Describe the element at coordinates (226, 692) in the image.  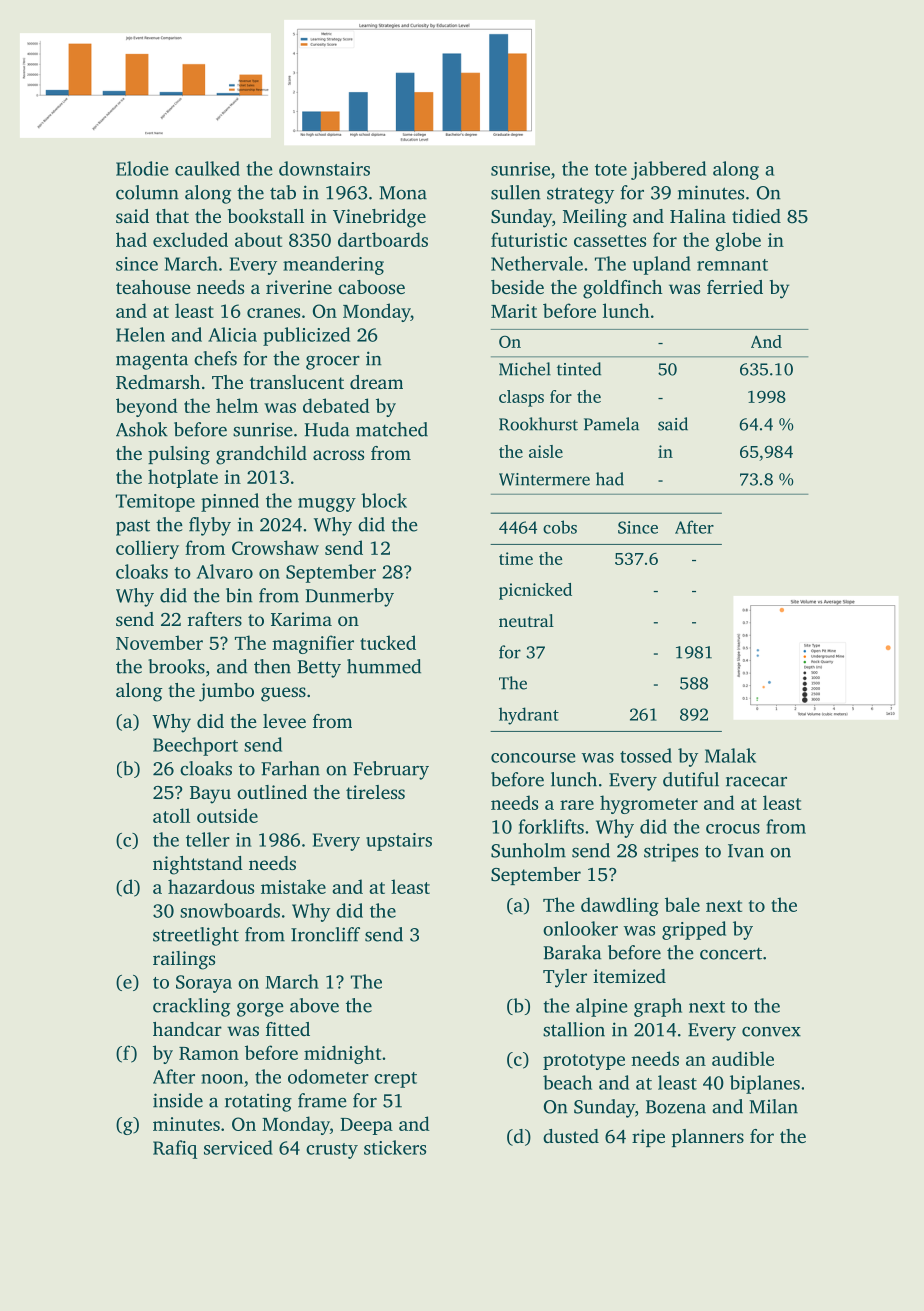
I see `jumbo` at that location.
